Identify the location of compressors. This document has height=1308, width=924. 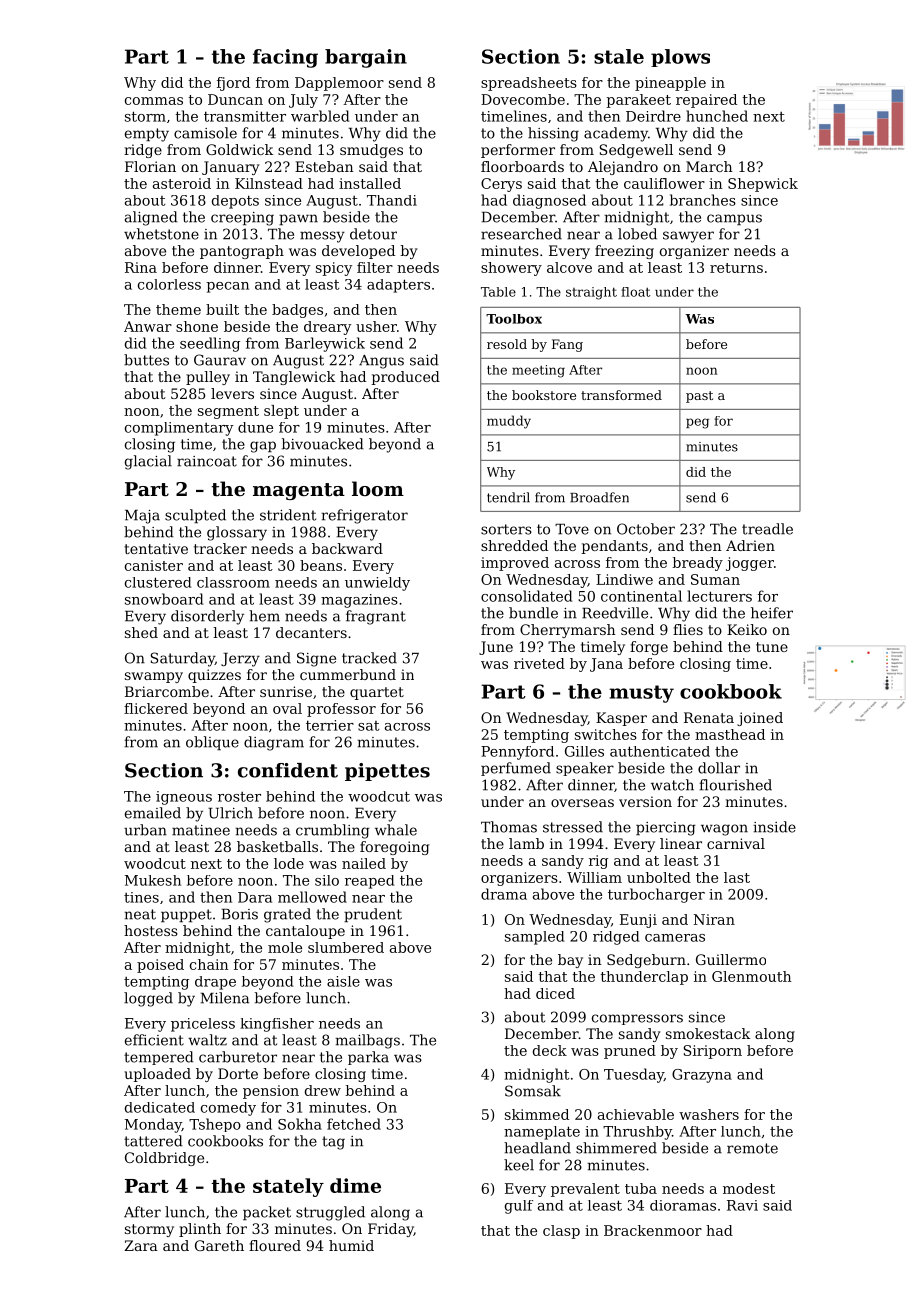
(637, 1019).
